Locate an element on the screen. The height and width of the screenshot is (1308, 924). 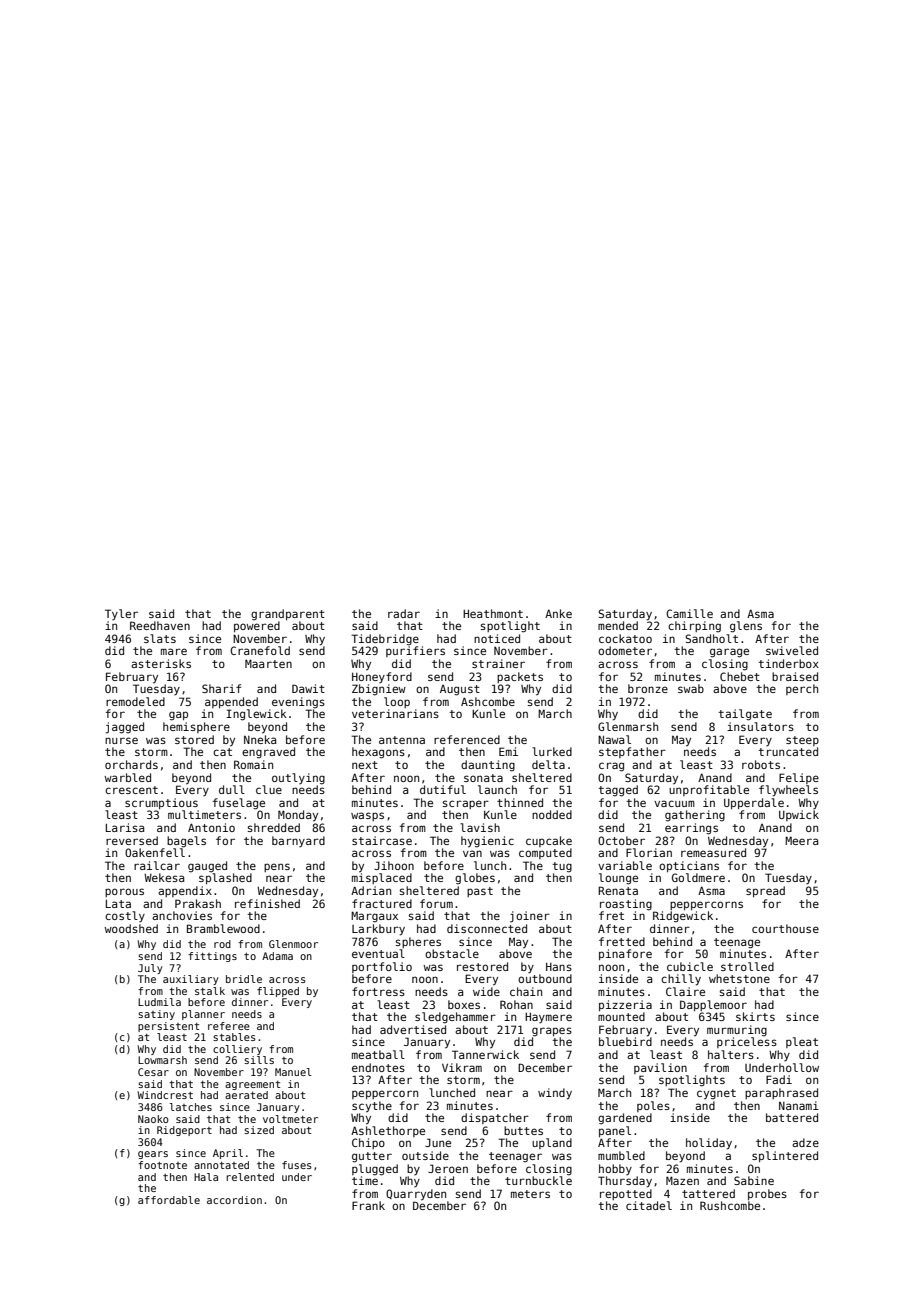
wasps is located at coordinates (367, 816).
